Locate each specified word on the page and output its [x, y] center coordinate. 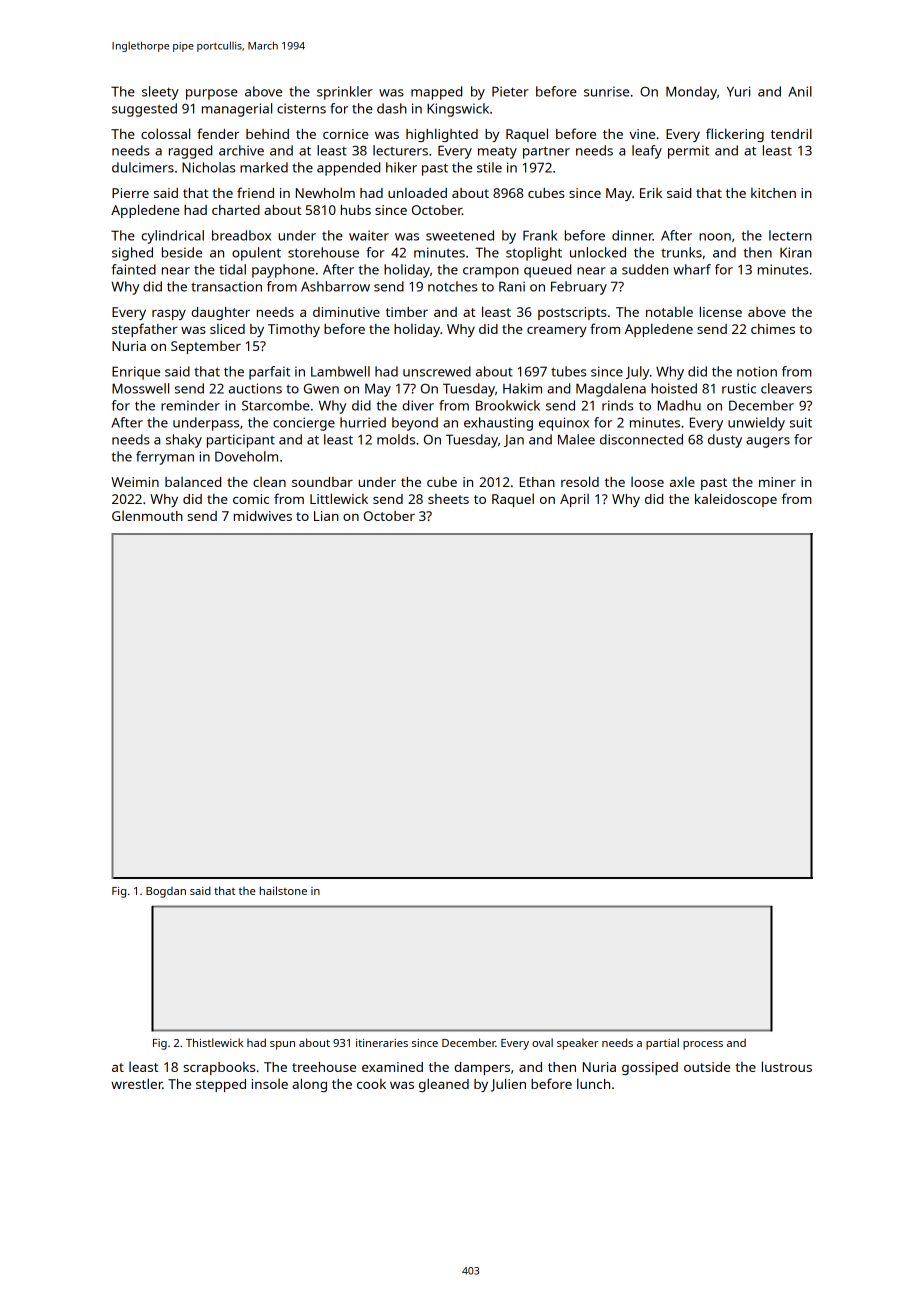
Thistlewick [214, 1042]
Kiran [796, 252]
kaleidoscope [736, 500]
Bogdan [166, 892]
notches [452, 286]
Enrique [136, 373]
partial [662, 1044]
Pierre [130, 193]
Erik [651, 193]
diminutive [346, 312]
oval [542, 1042]
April [574, 500]
